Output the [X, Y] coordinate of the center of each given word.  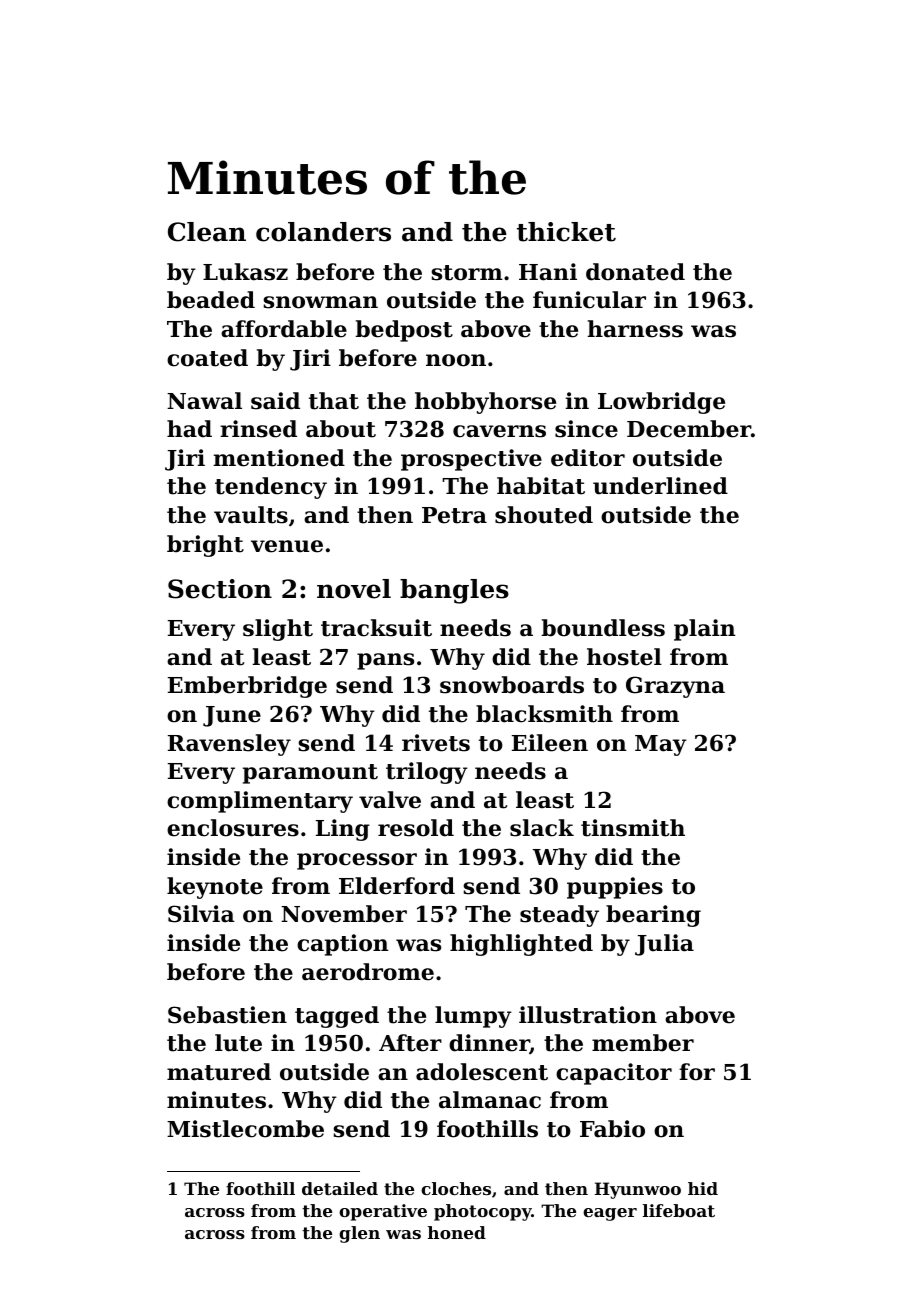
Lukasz [245, 272]
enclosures [233, 828]
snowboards [512, 685]
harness [635, 329]
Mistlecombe [245, 1129]
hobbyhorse [485, 403]
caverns [499, 431]
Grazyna [675, 687]
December [689, 429]
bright [205, 546]
